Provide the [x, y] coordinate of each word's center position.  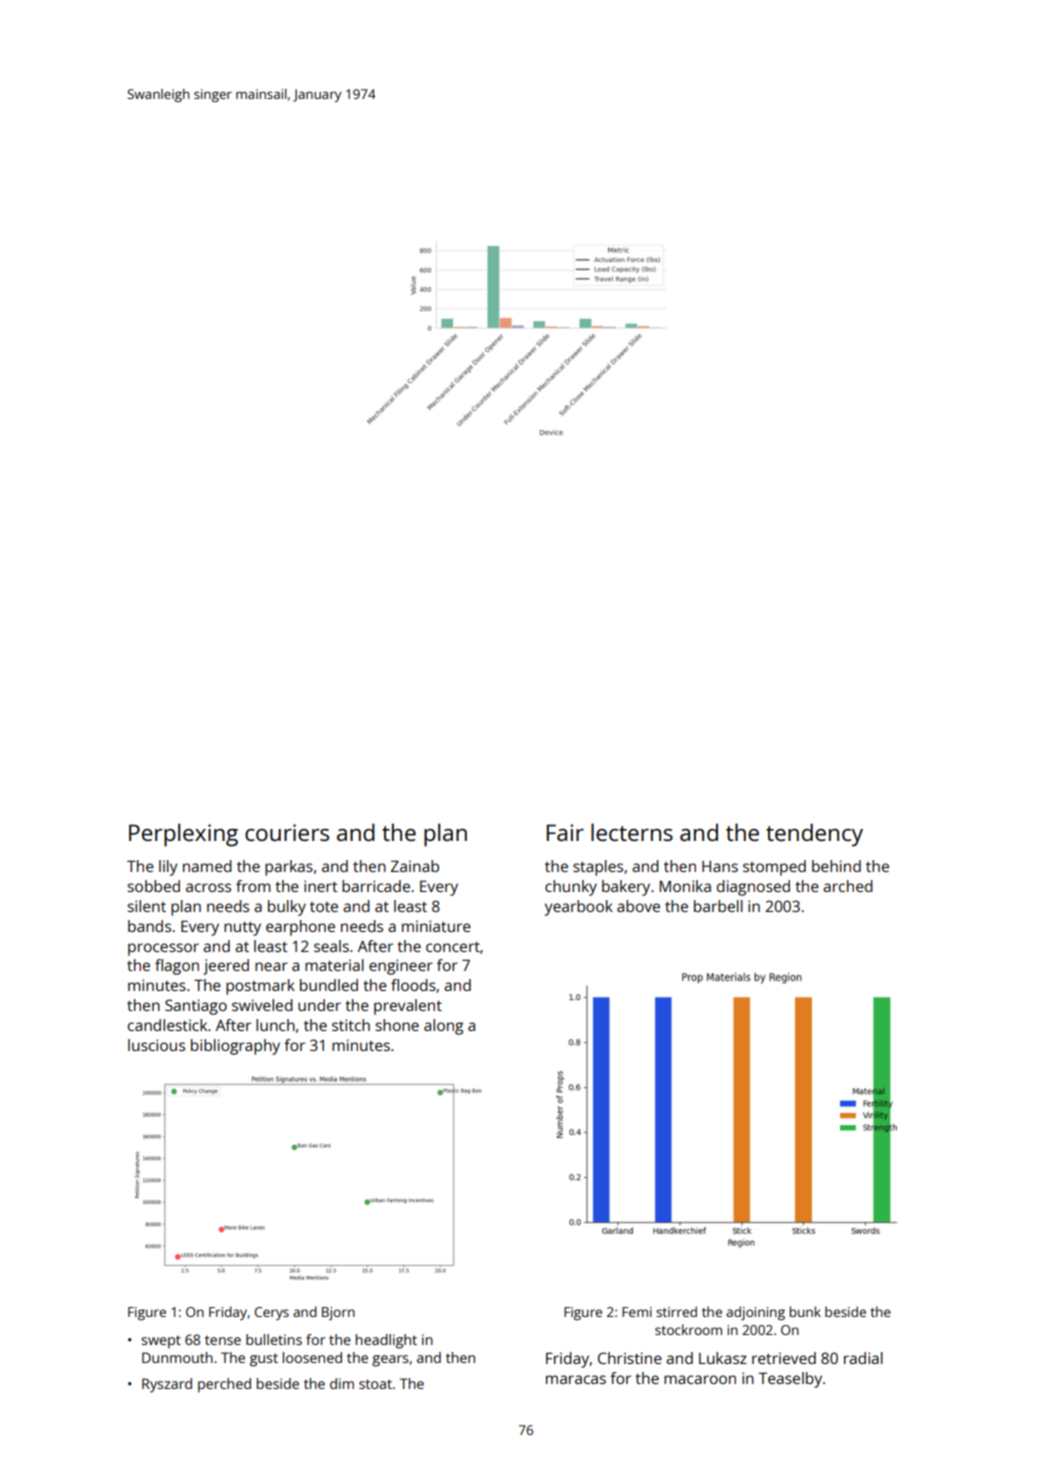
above [638, 906]
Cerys [272, 1313]
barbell [718, 906]
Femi [637, 1312]
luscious [156, 1045]
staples [598, 868]
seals [331, 946]
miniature [436, 926]
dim [342, 1383]
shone [397, 1025]
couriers [287, 832]
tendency [814, 835]
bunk [805, 1311]
